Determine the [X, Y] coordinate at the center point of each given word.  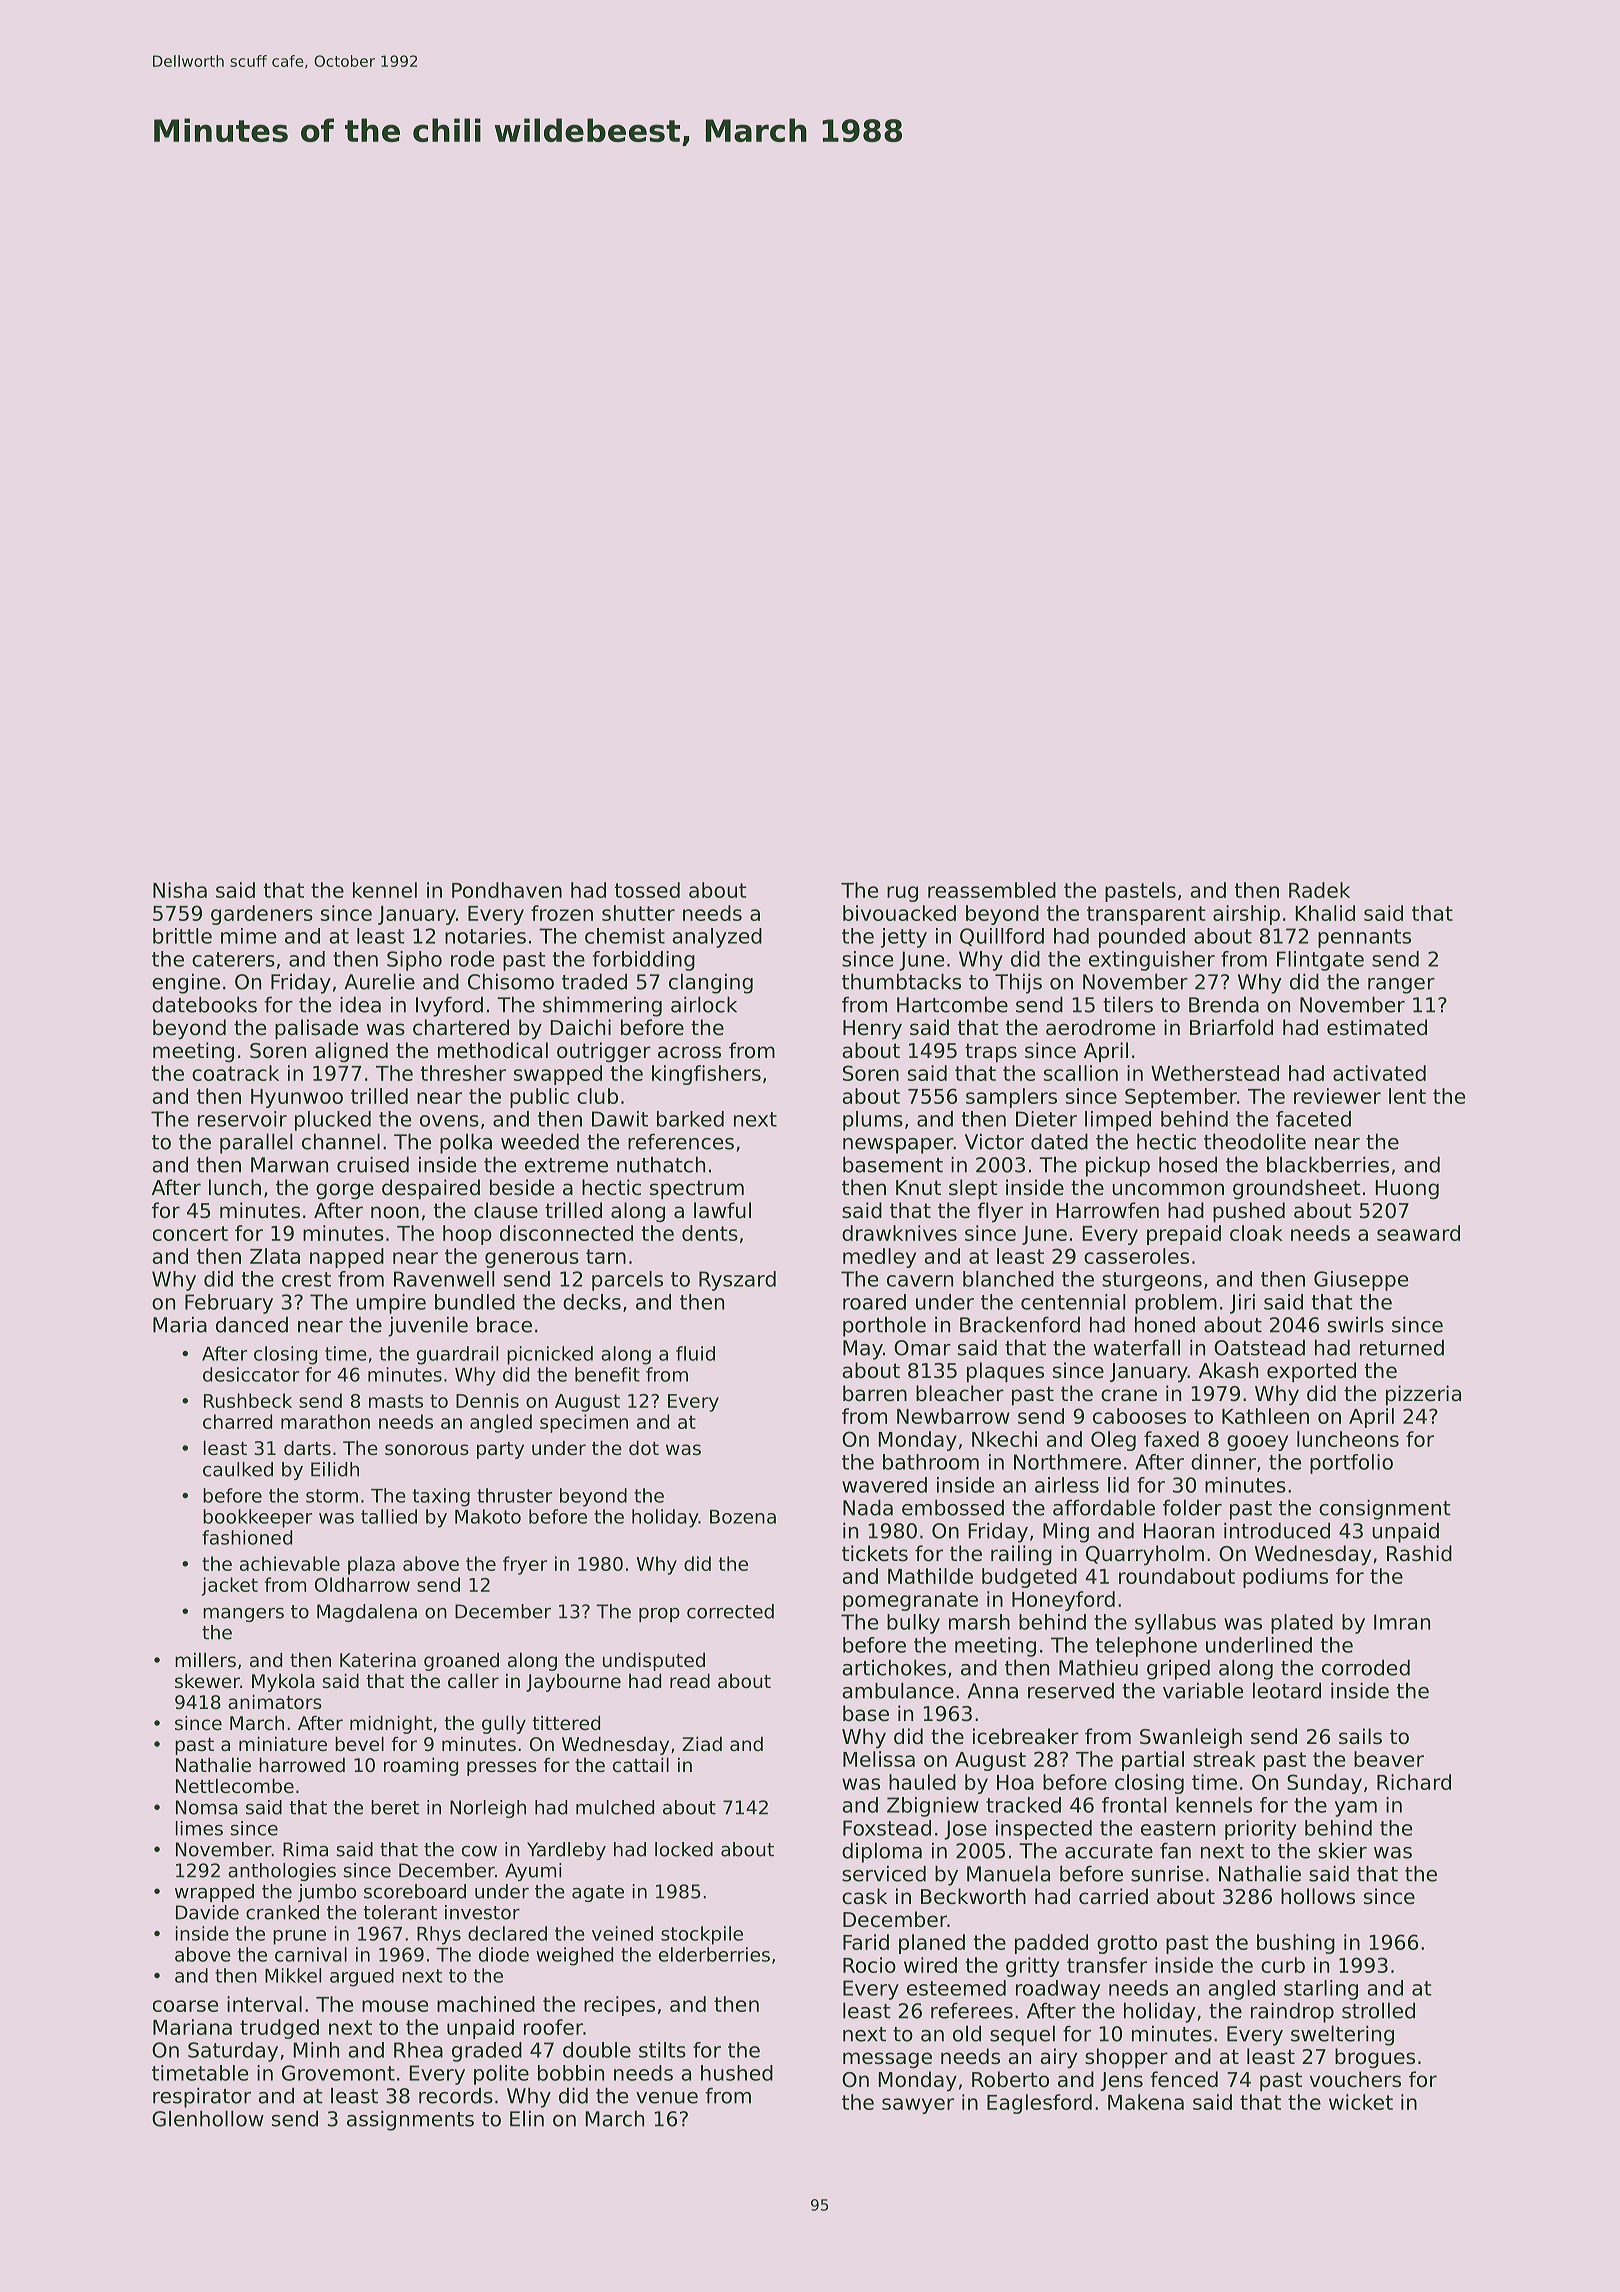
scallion [1081, 1073]
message [887, 2060]
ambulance [898, 1690]
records [456, 2095]
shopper [1126, 2058]
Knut [918, 1188]
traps [991, 1053]
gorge [345, 1191]
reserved [1071, 1690]
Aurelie [379, 981]
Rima [305, 1849]
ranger [1401, 986]
